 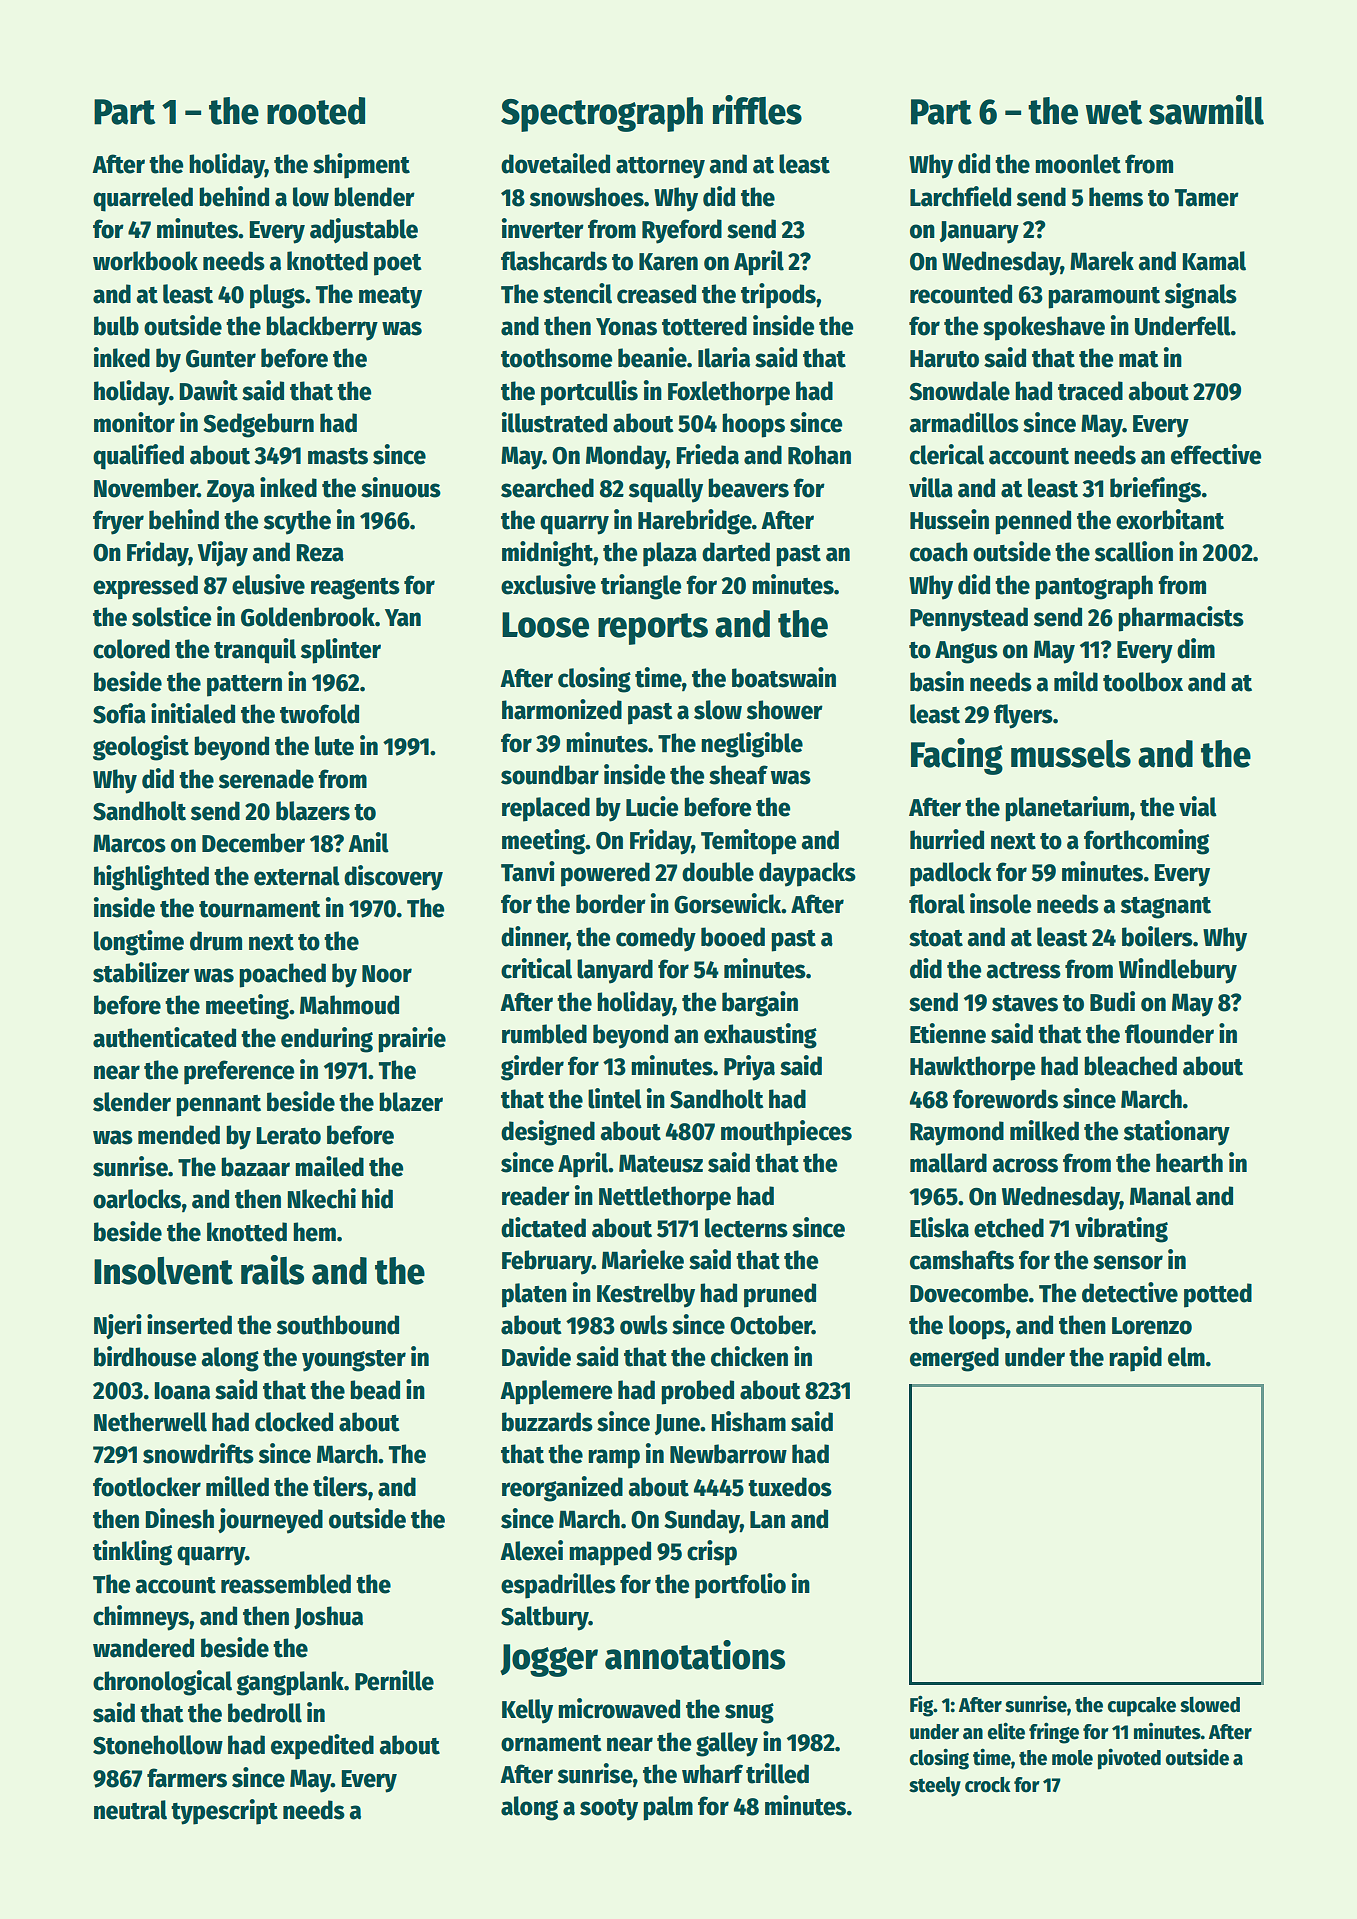 I want to click on quarreled, so click(x=143, y=199).
